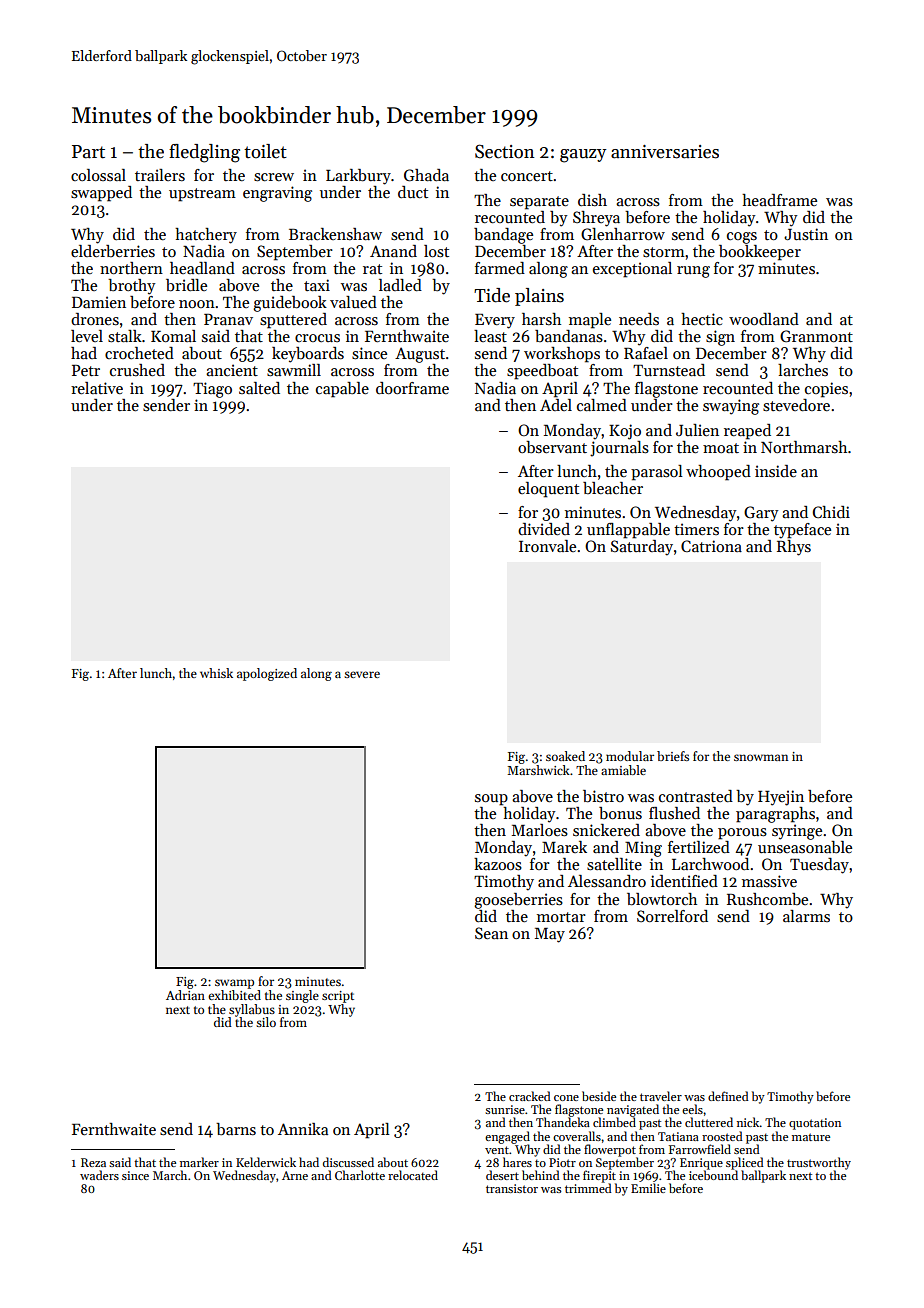 The image size is (924, 1308). I want to click on Section, so click(505, 151).
